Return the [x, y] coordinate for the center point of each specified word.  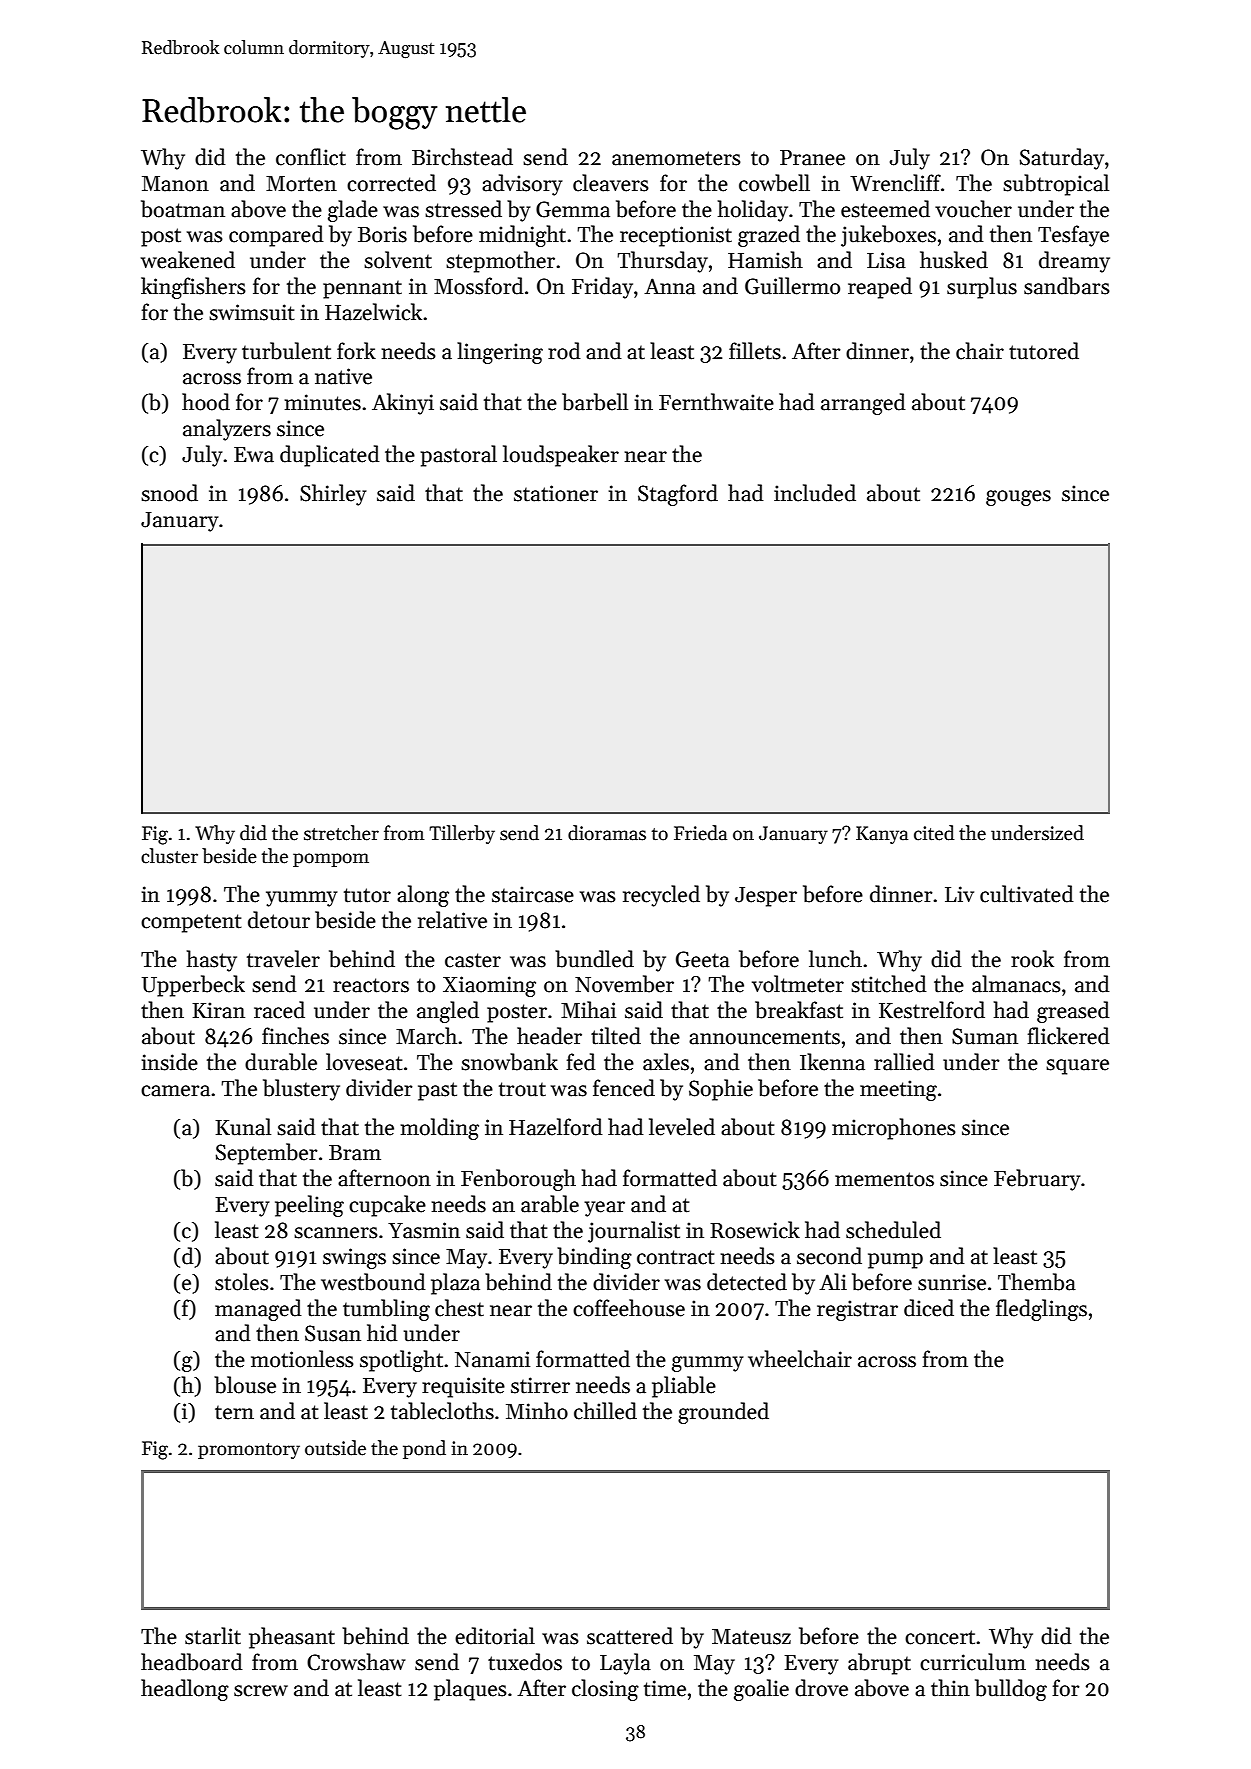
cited [934, 833]
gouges [1018, 498]
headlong [185, 1690]
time [665, 1688]
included [815, 493]
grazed [769, 236]
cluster [169, 856]
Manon [175, 184]
